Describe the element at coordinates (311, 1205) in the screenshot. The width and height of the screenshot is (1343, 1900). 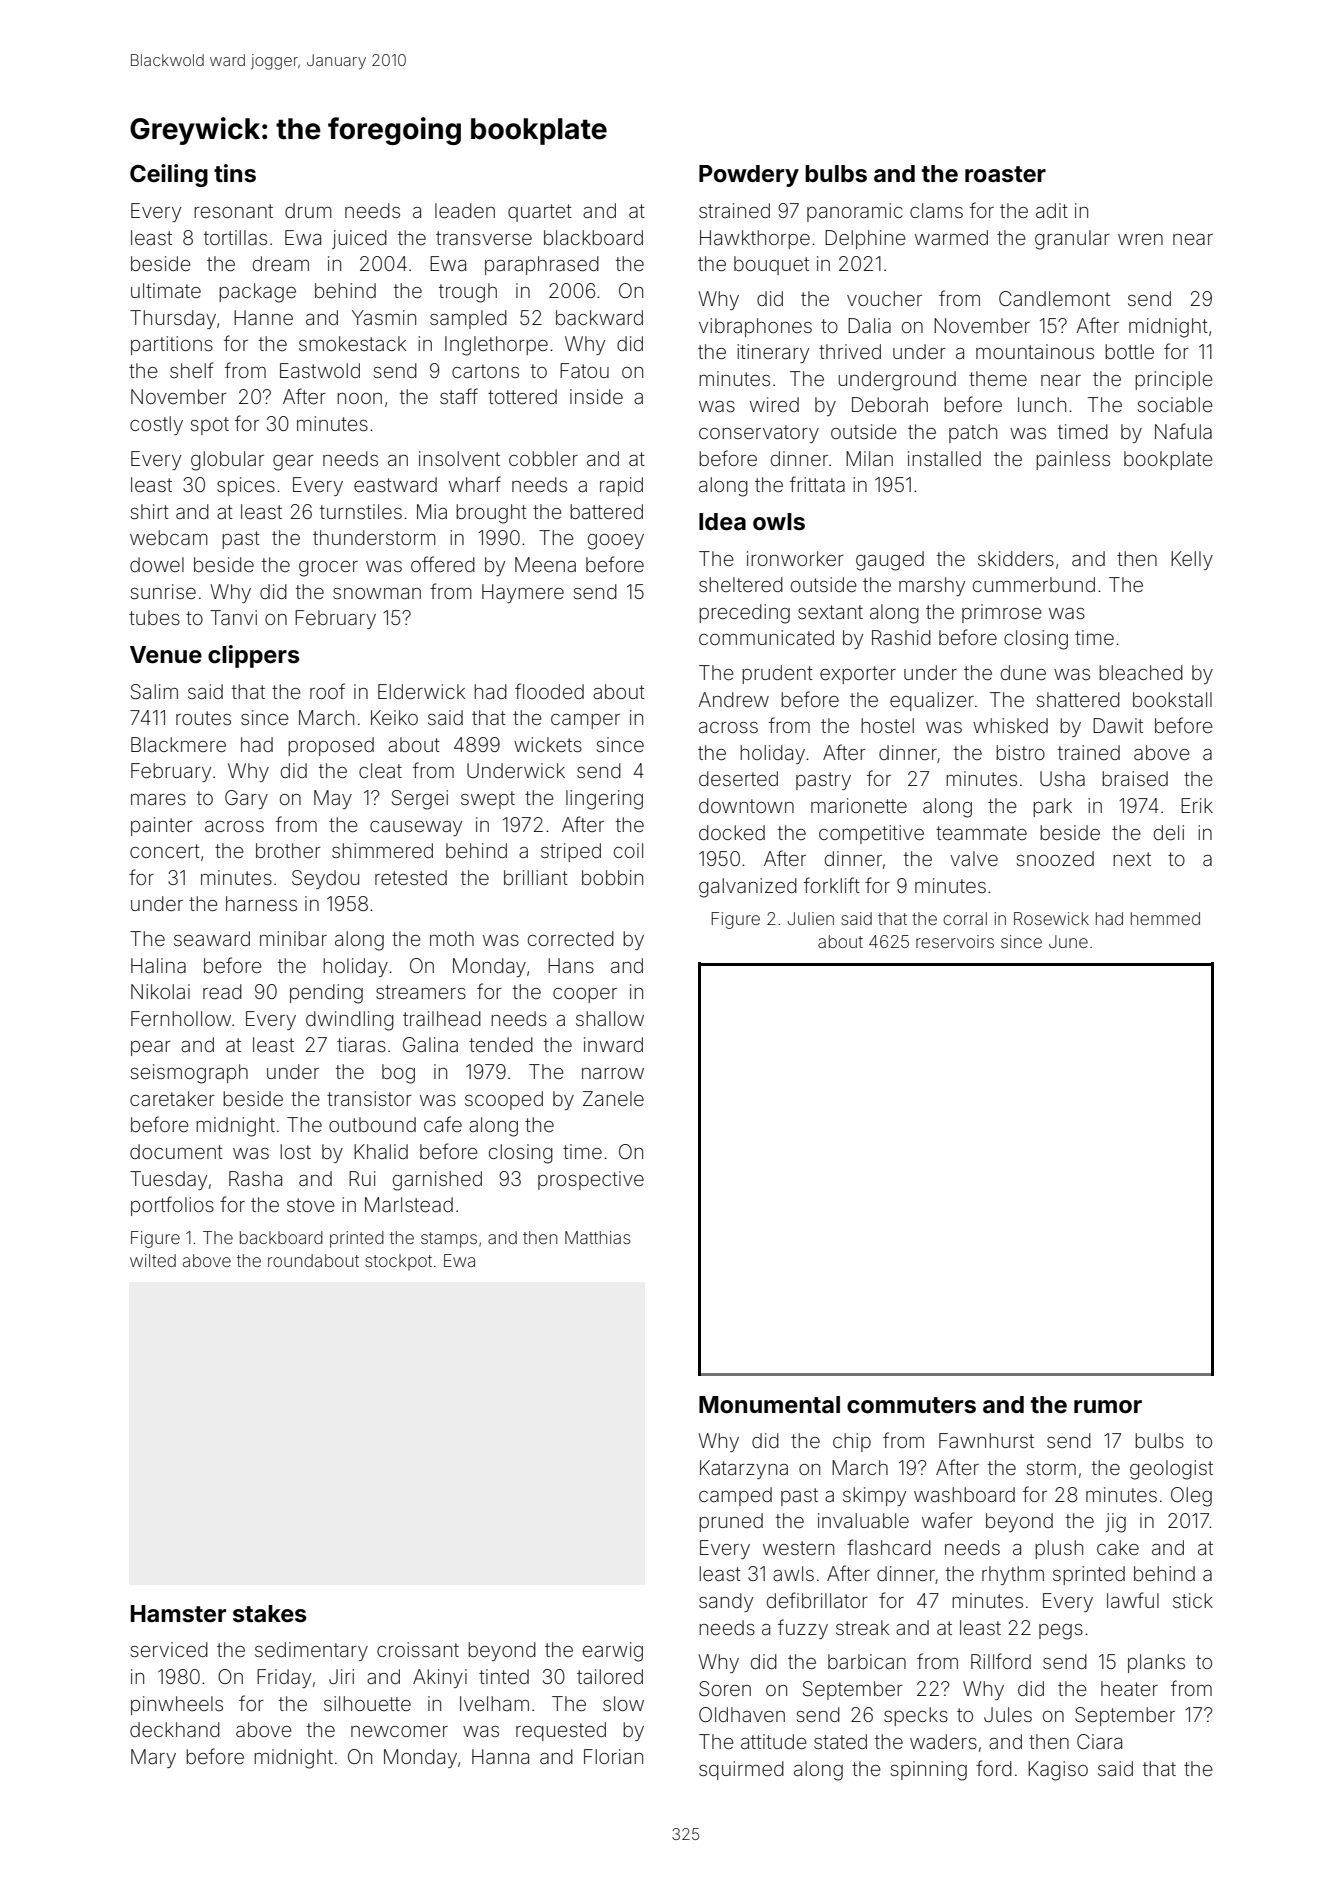
I see `stove` at that location.
